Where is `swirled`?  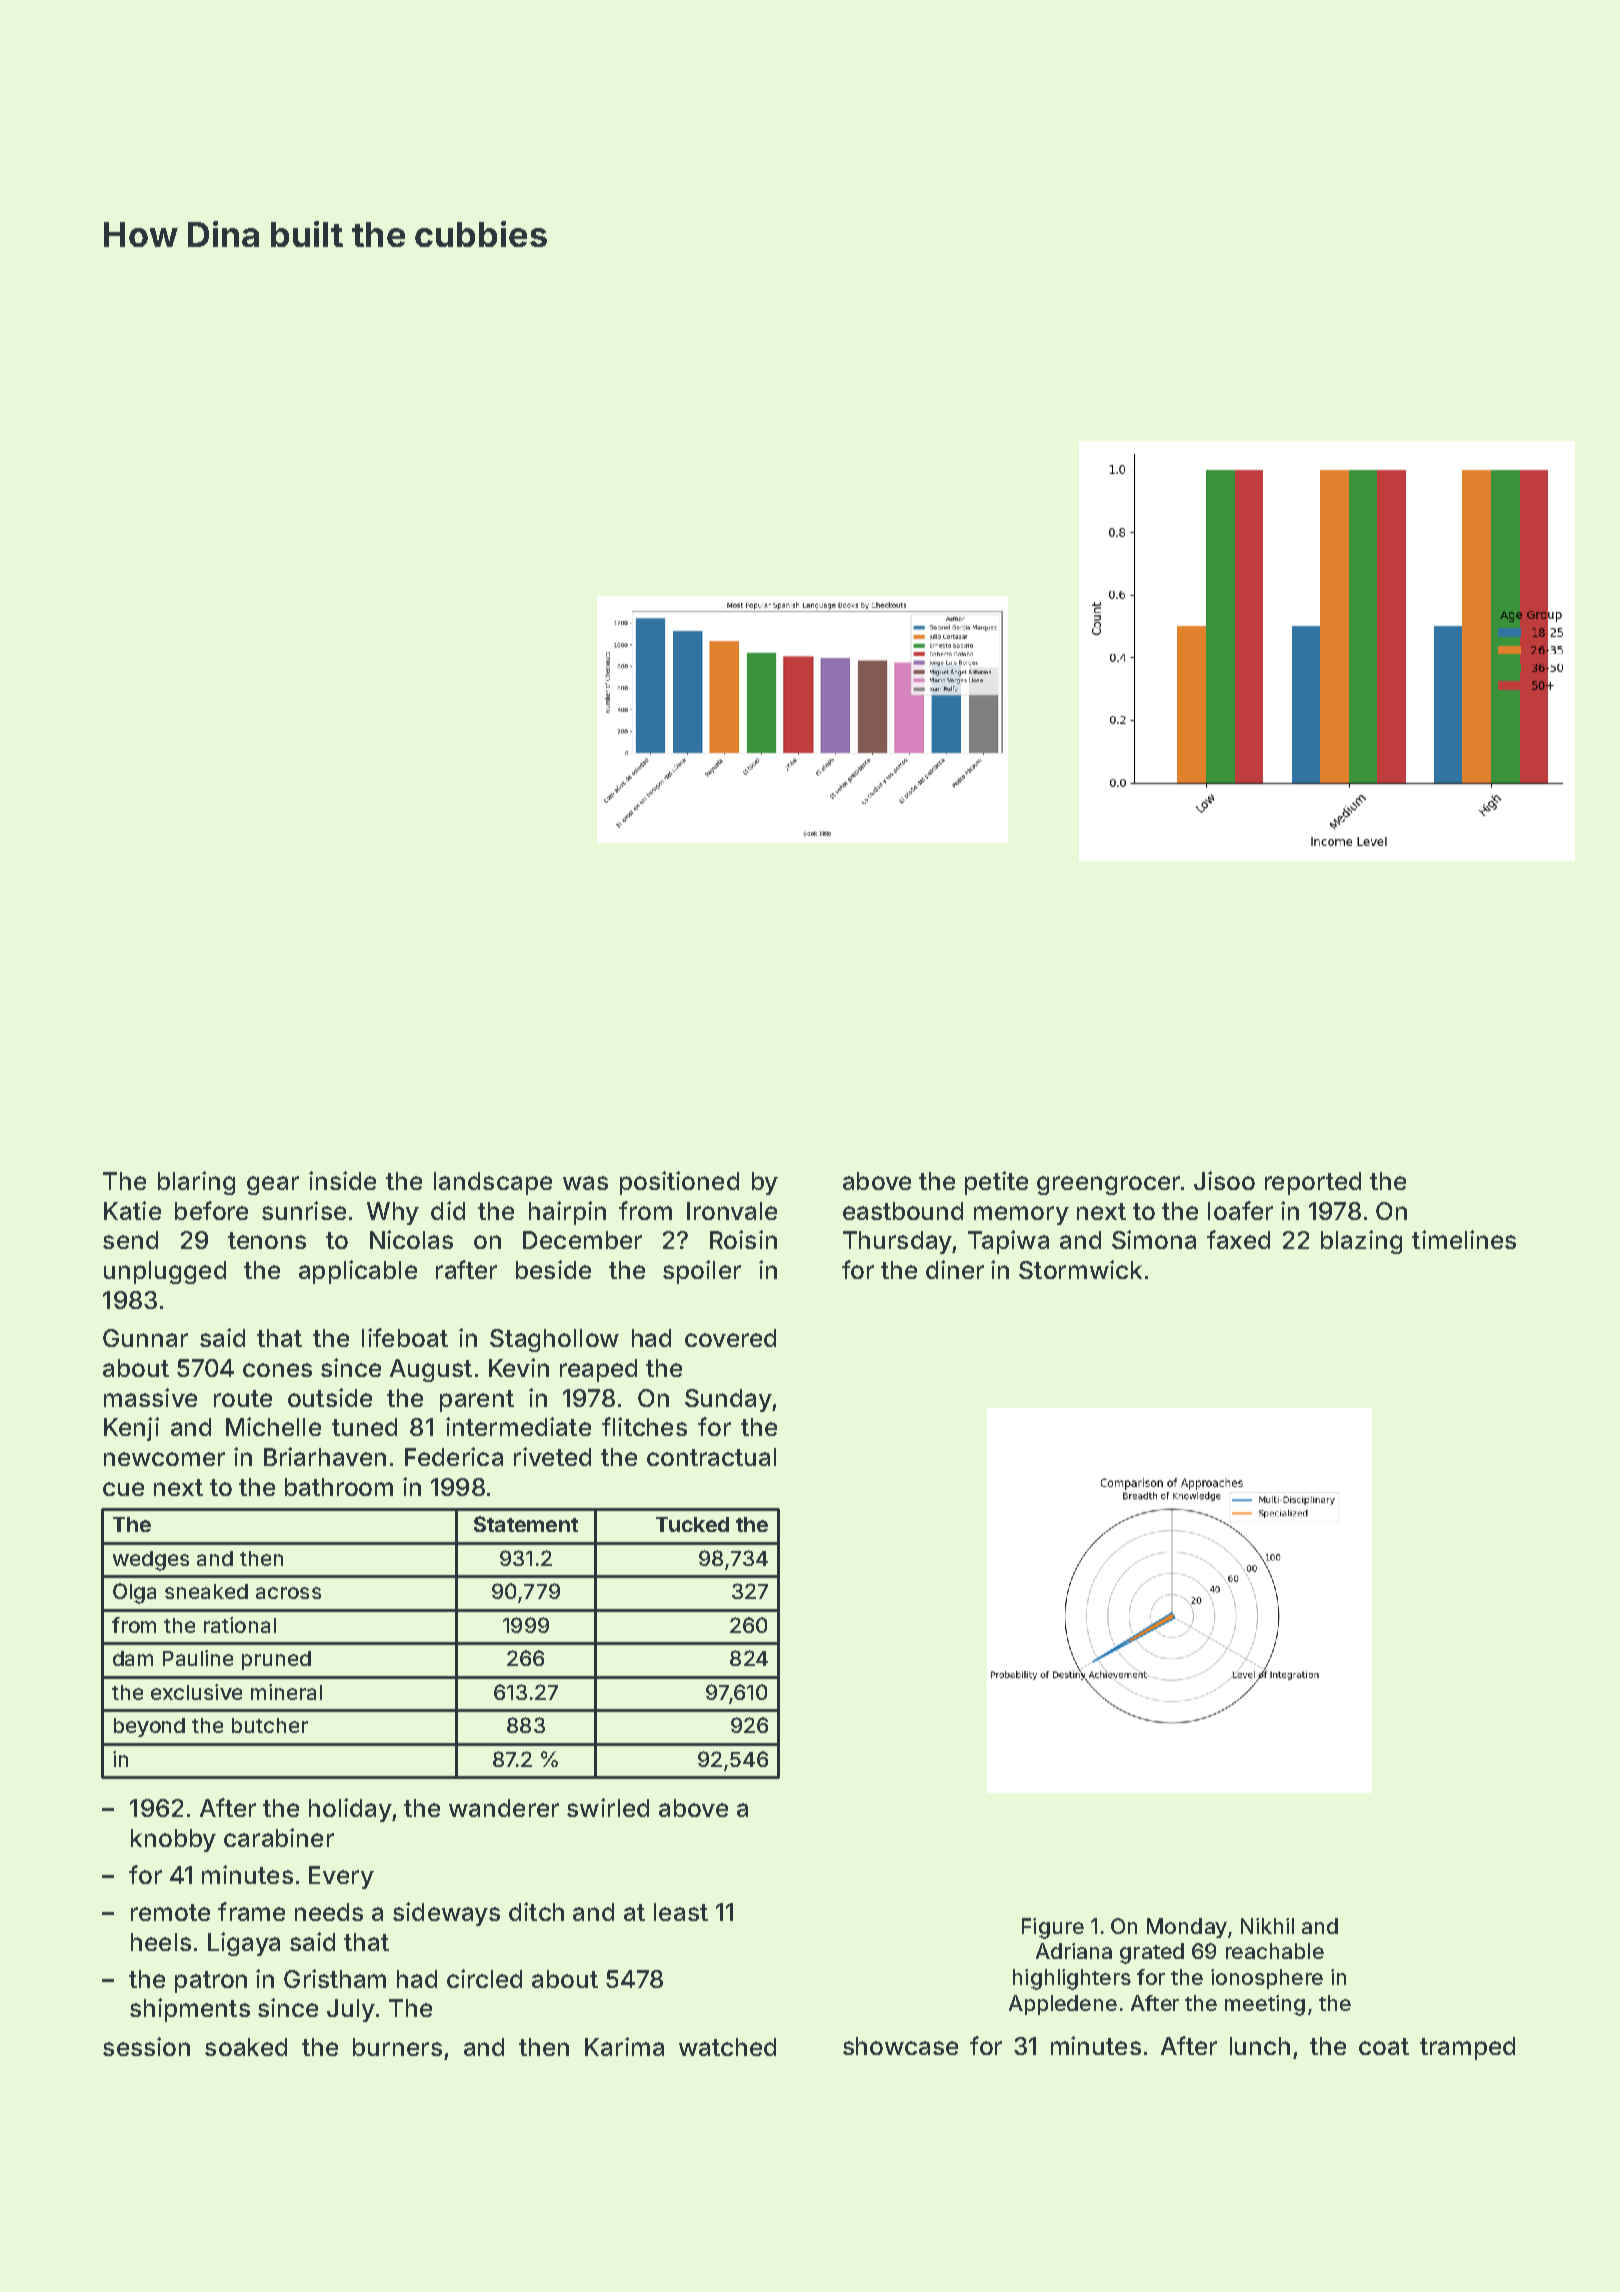 swirled is located at coordinates (608, 1807).
